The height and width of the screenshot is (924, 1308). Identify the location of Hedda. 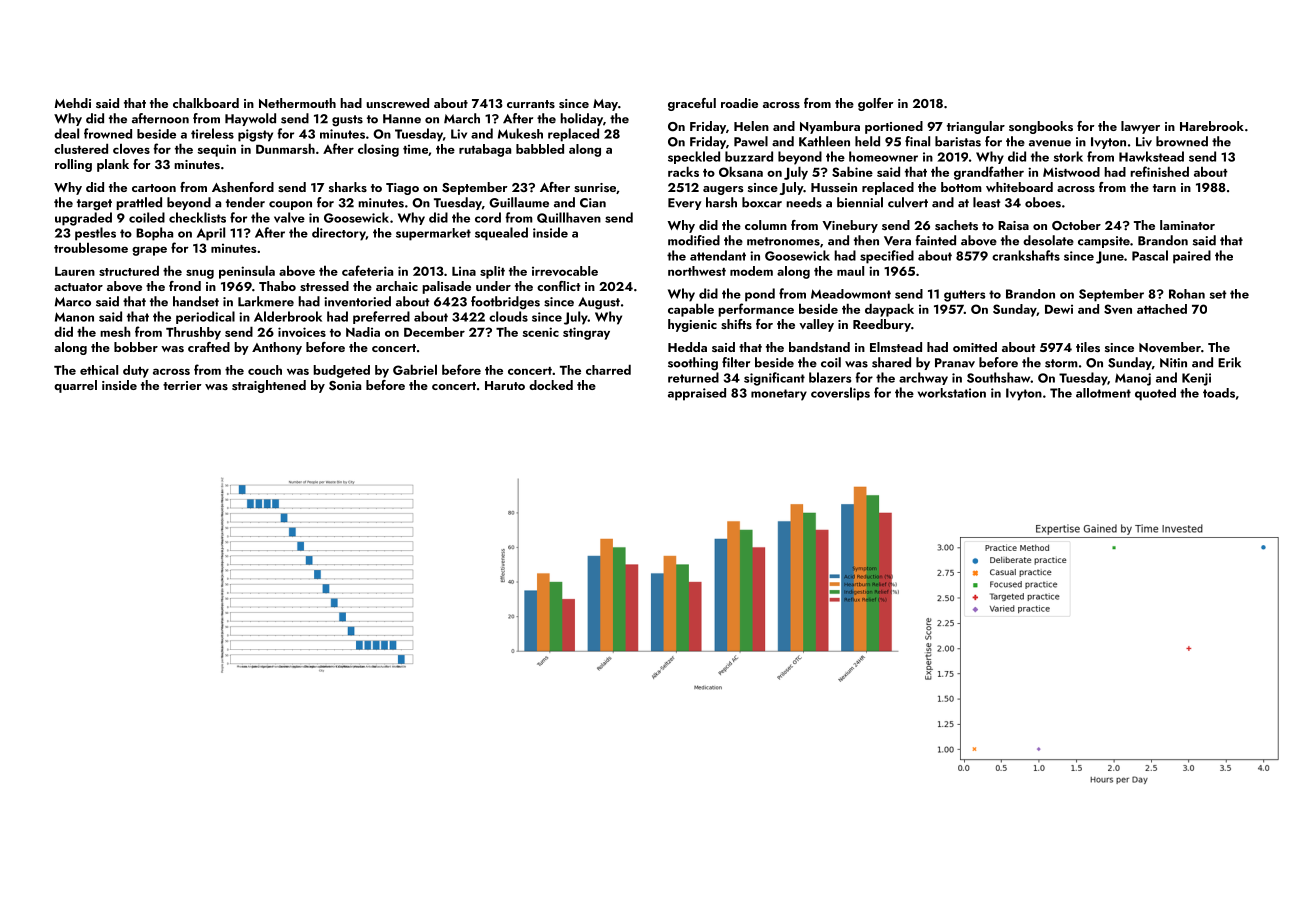
(687, 347).
